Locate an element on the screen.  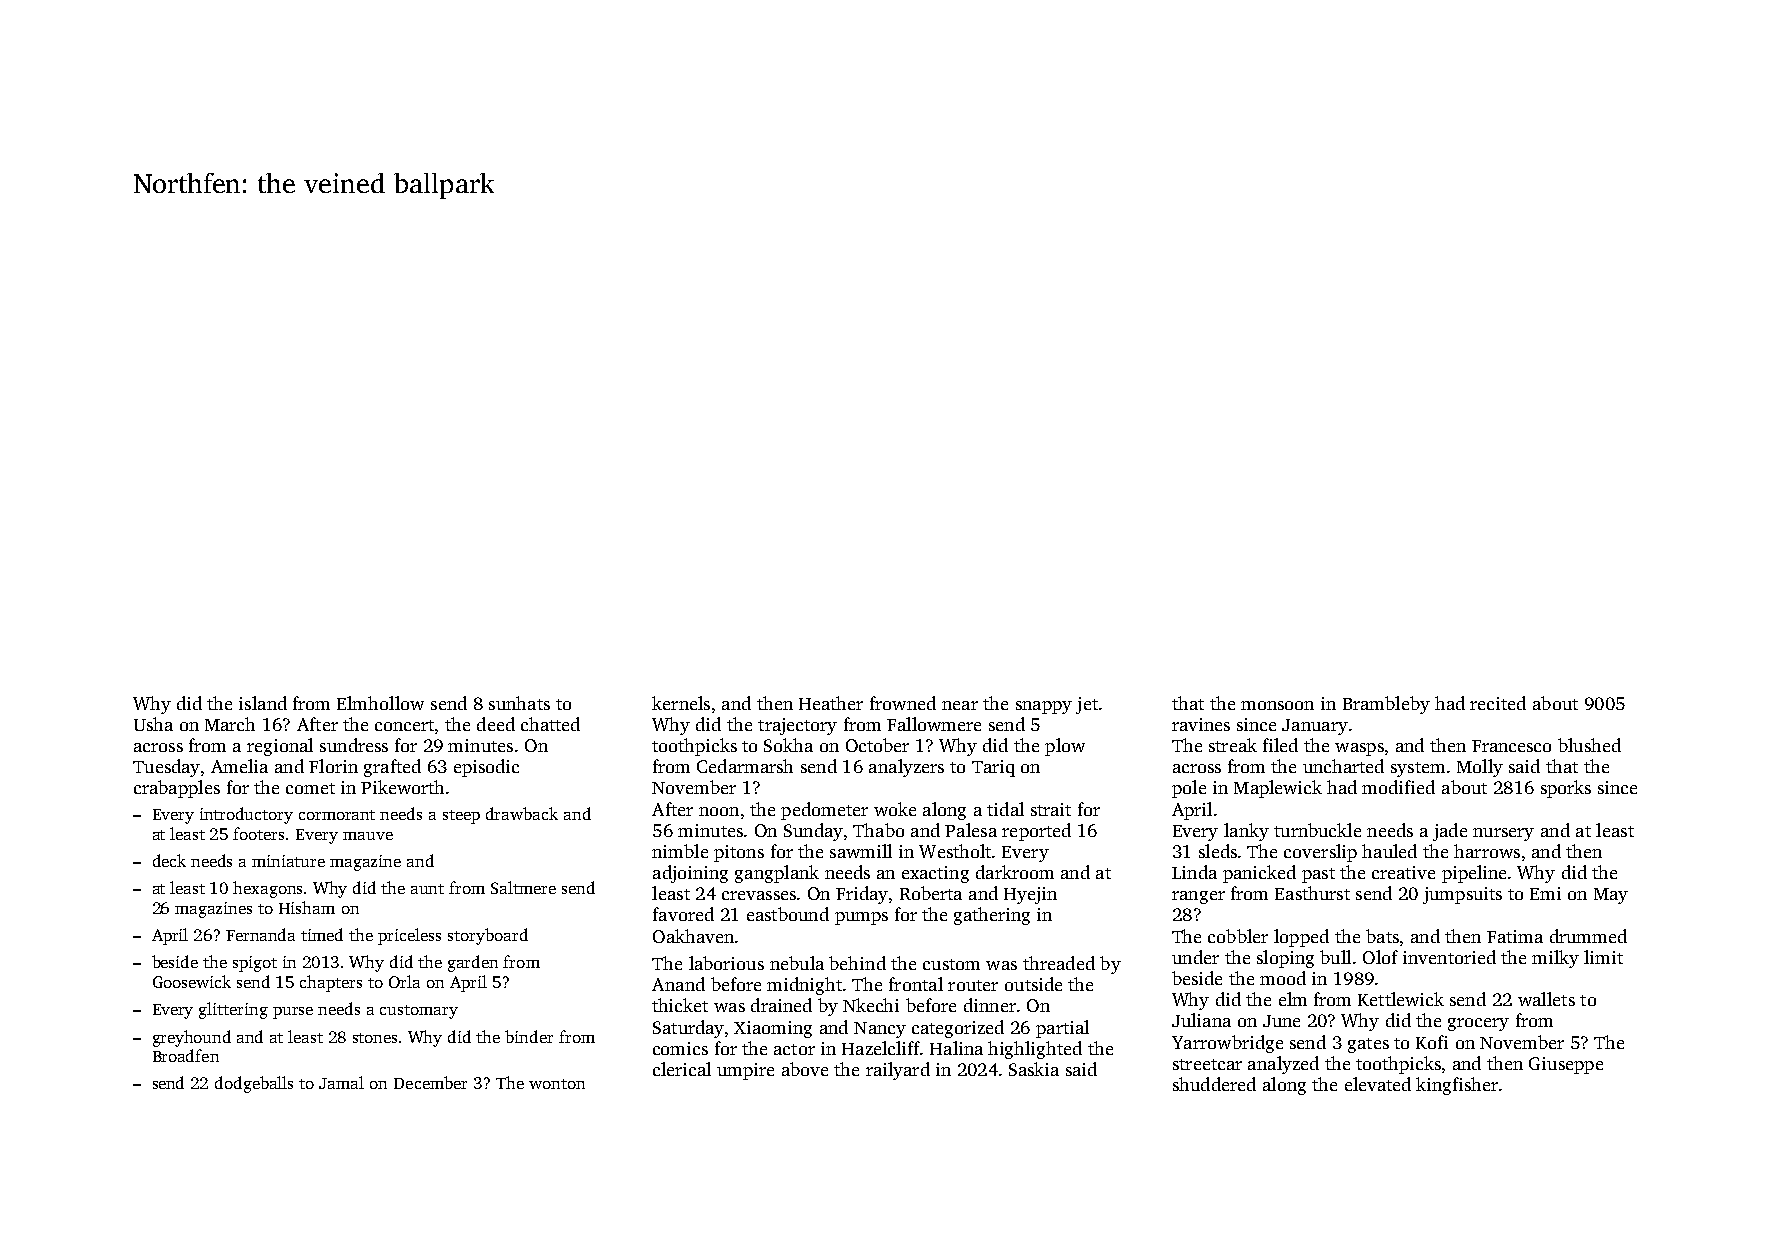
wallets is located at coordinates (1546, 999).
